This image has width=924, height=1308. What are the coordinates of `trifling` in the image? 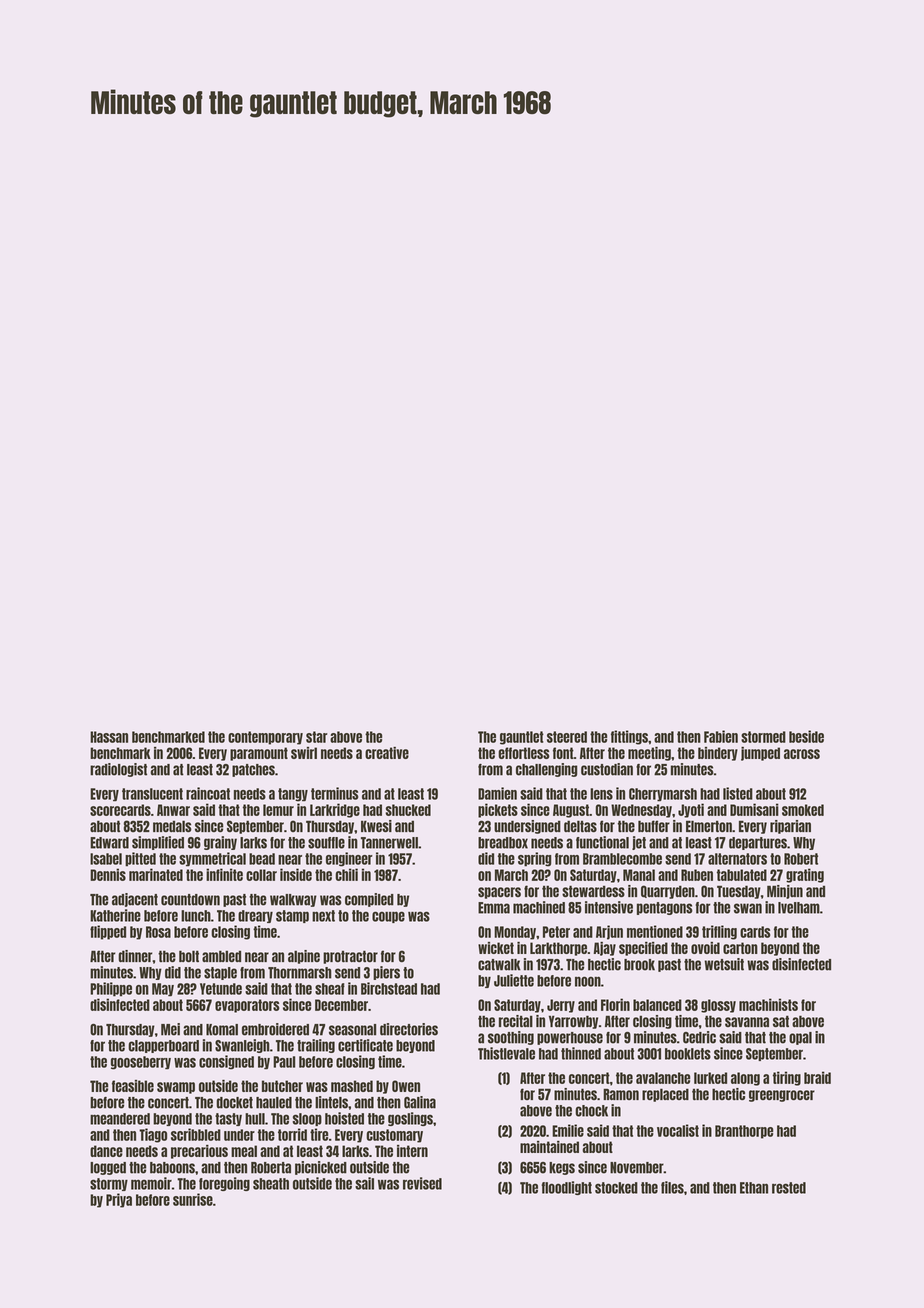 It's located at (719, 932).
